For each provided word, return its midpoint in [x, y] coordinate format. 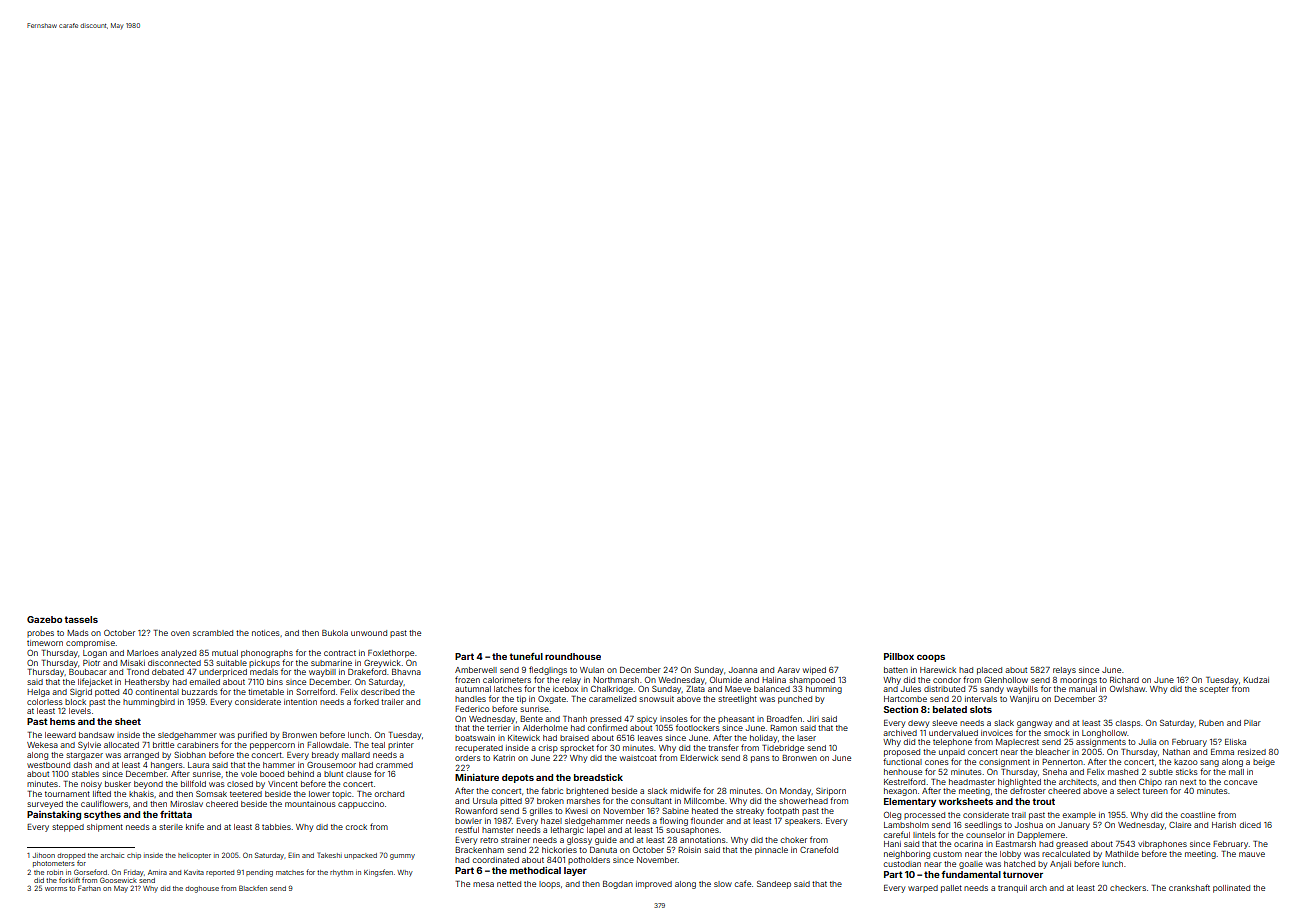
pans [760, 759]
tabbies [276, 827]
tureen [1155, 791]
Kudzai [1256, 680]
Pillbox [899, 656]
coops [931, 658]
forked [366, 701]
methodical [535, 870]
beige [1264, 763]
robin [55, 872]
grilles [541, 812]
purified [252, 735]
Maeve [738, 689]
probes [40, 633]
